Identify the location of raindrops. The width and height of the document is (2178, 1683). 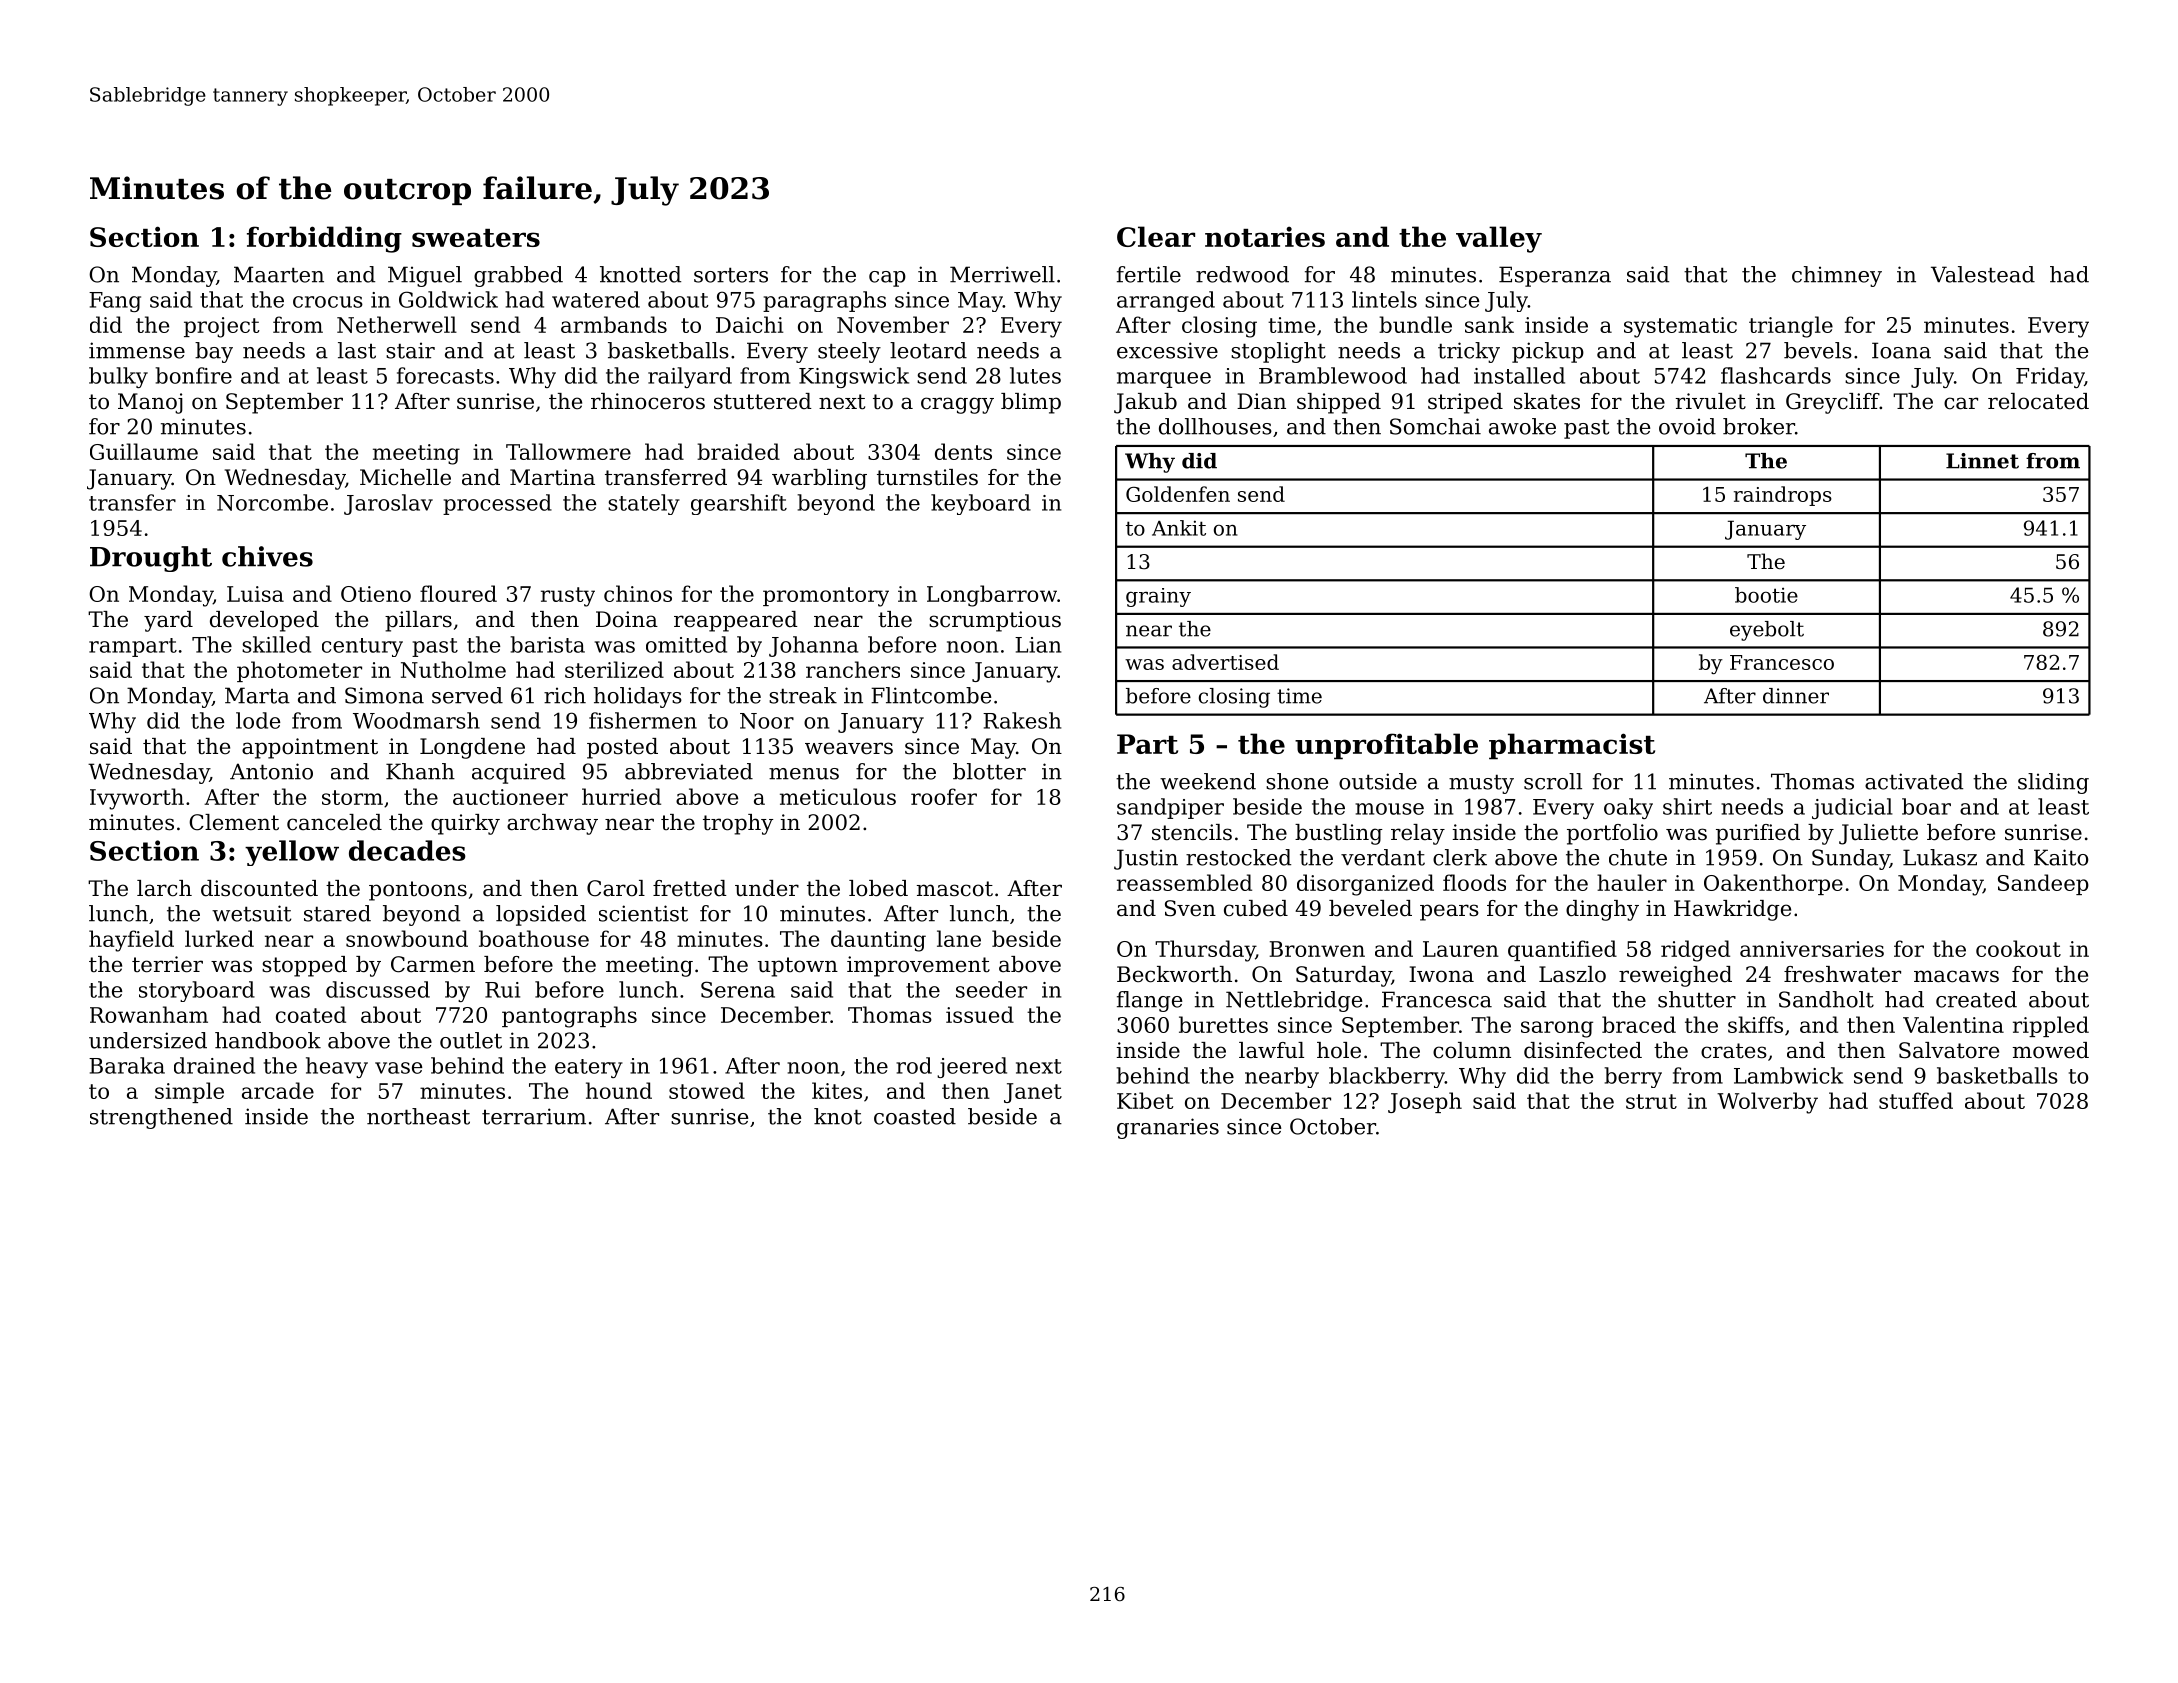
(1783, 496).
